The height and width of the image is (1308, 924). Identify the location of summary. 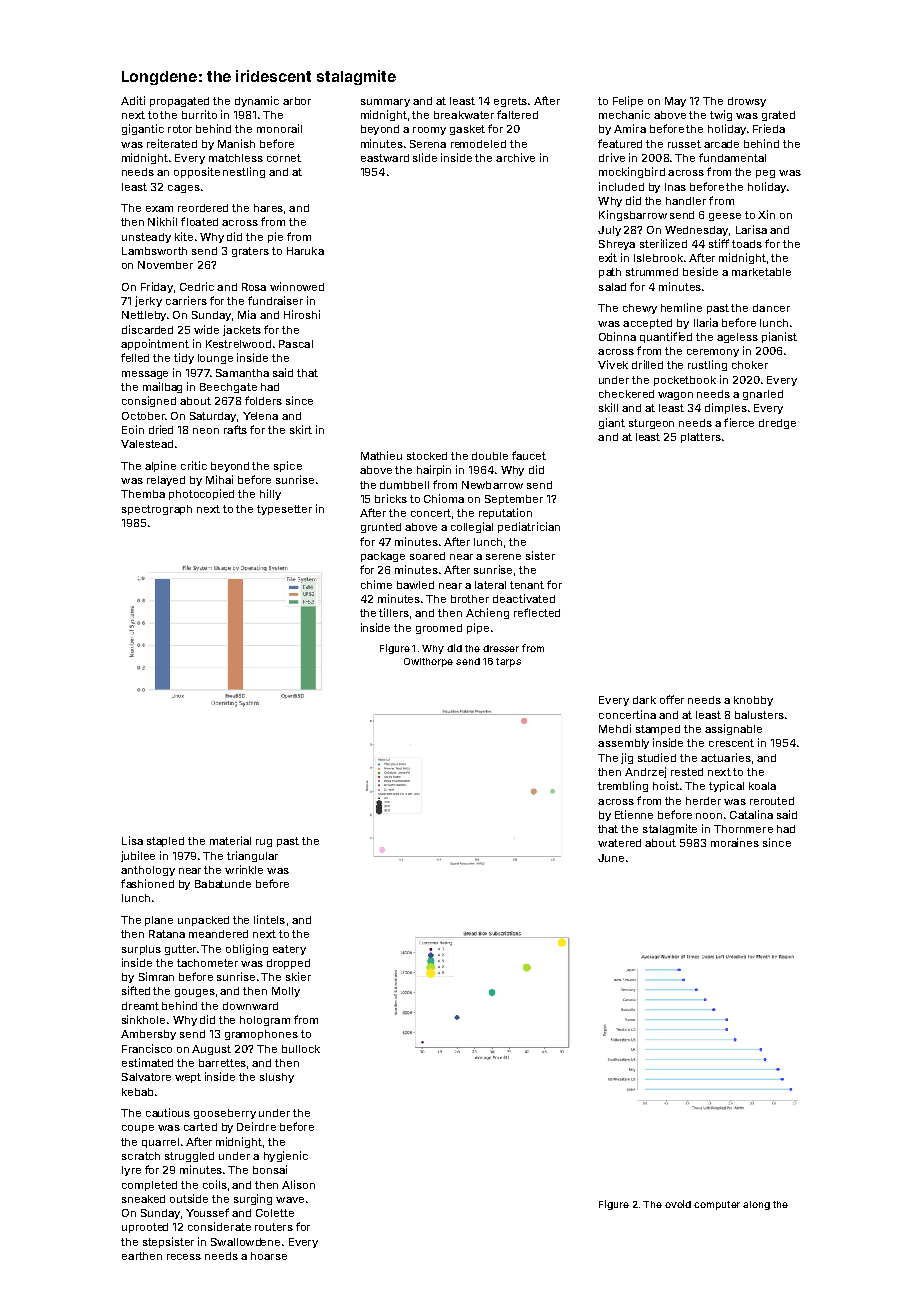
(385, 103).
